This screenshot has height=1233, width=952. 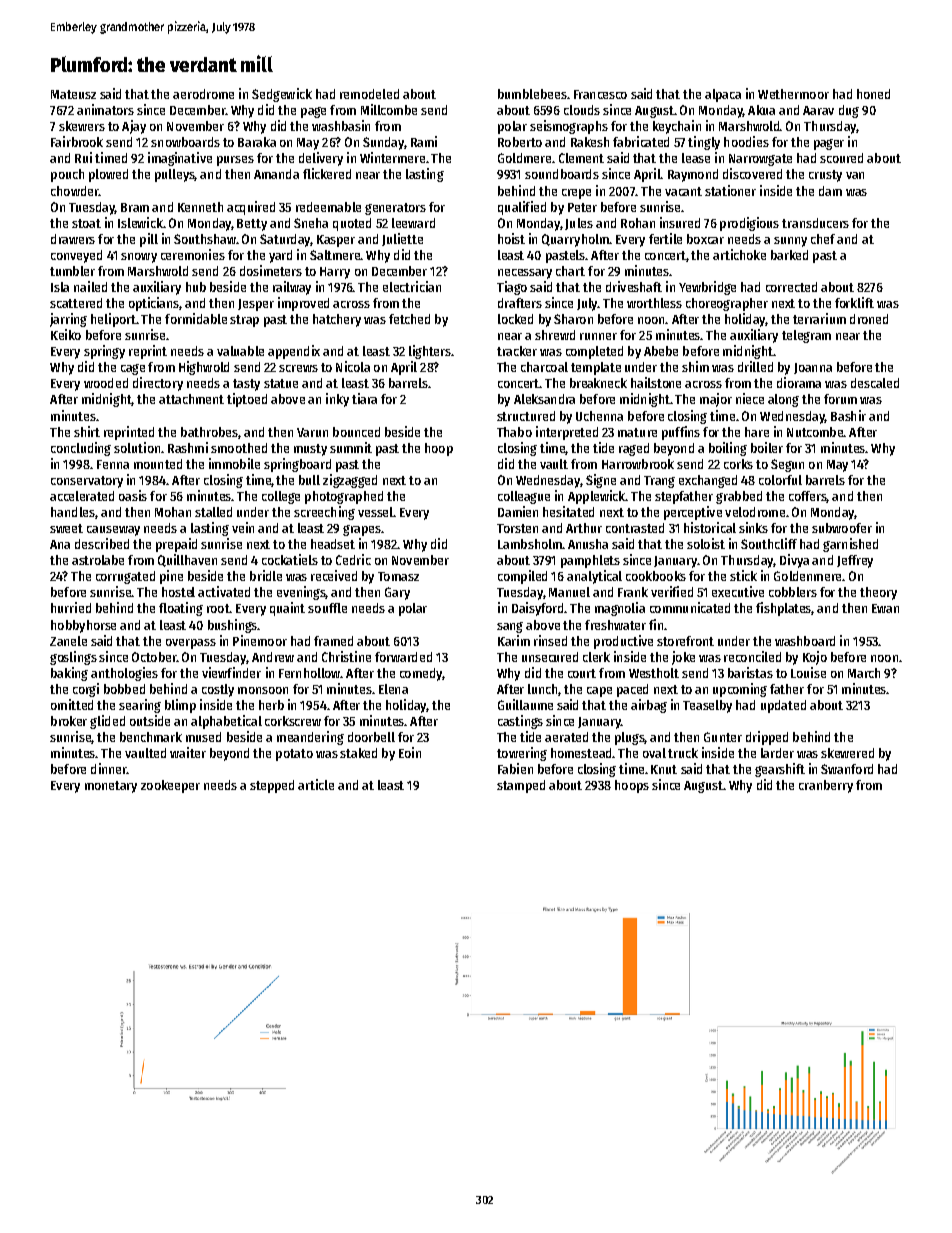 I want to click on diorama, so click(x=799, y=382).
